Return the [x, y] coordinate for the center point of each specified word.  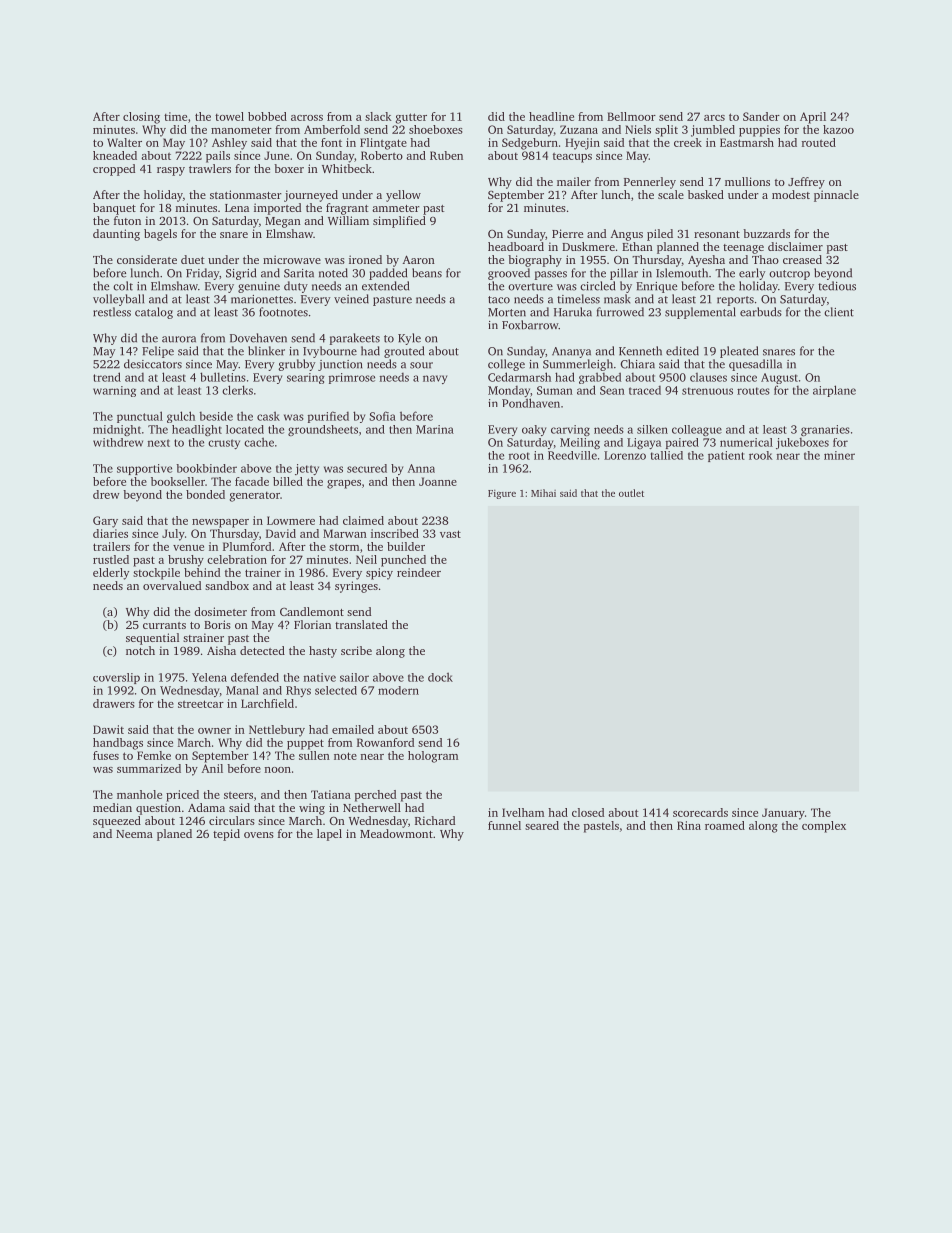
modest [791, 194]
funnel [504, 825]
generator [254, 497]
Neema [134, 834]
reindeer [419, 572]
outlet [631, 493]
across [307, 118]
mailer [574, 181]
